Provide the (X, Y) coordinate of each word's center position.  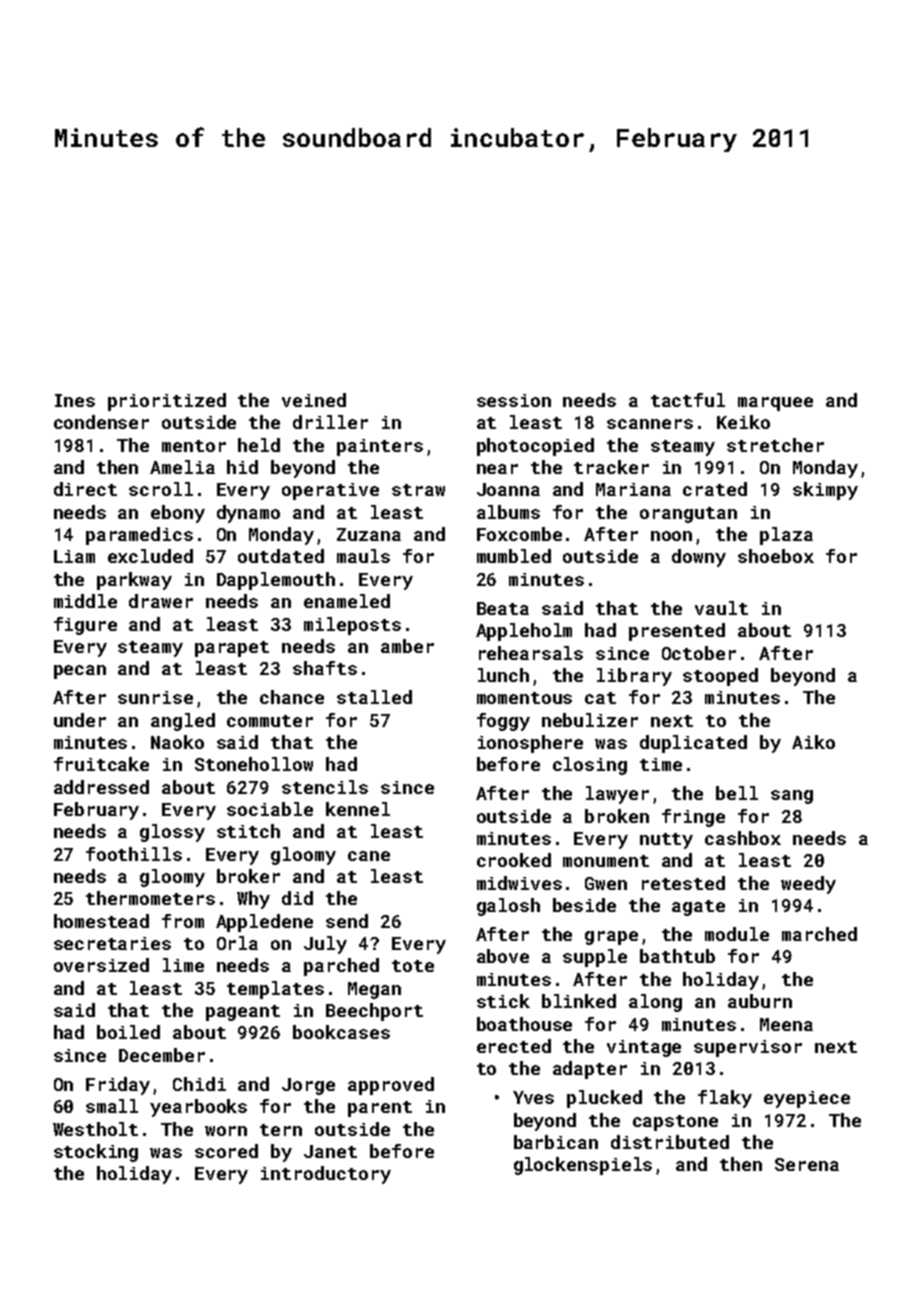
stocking (96, 1153)
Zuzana (369, 534)
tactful (688, 400)
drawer (161, 601)
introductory (326, 1175)
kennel (358, 809)
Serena (807, 1164)
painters (380, 447)
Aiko (813, 742)
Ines (75, 400)
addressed (101, 787)
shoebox (776, 556)
